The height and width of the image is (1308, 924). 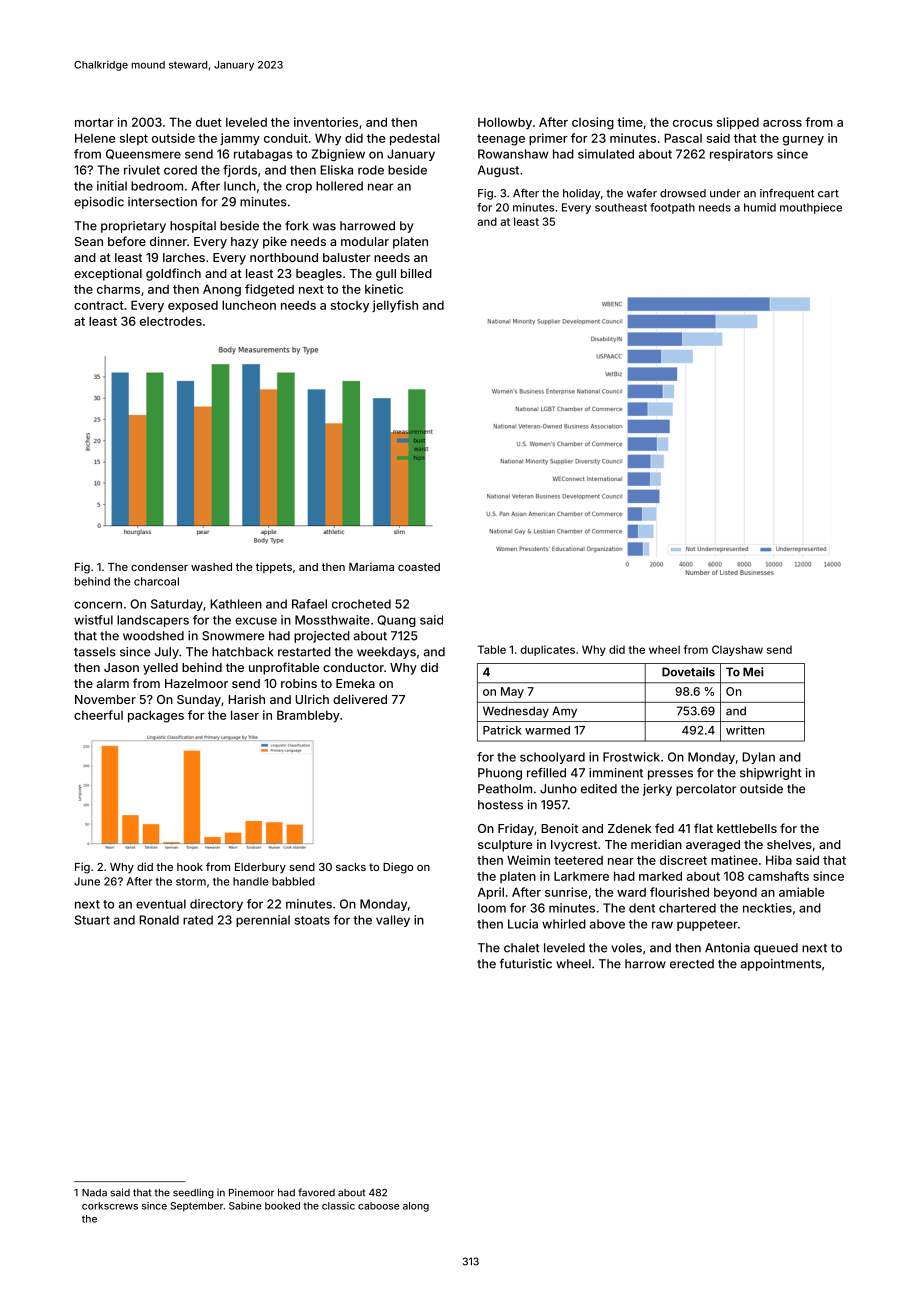 I want to click on Stuart, so click(x=92, y=920).
